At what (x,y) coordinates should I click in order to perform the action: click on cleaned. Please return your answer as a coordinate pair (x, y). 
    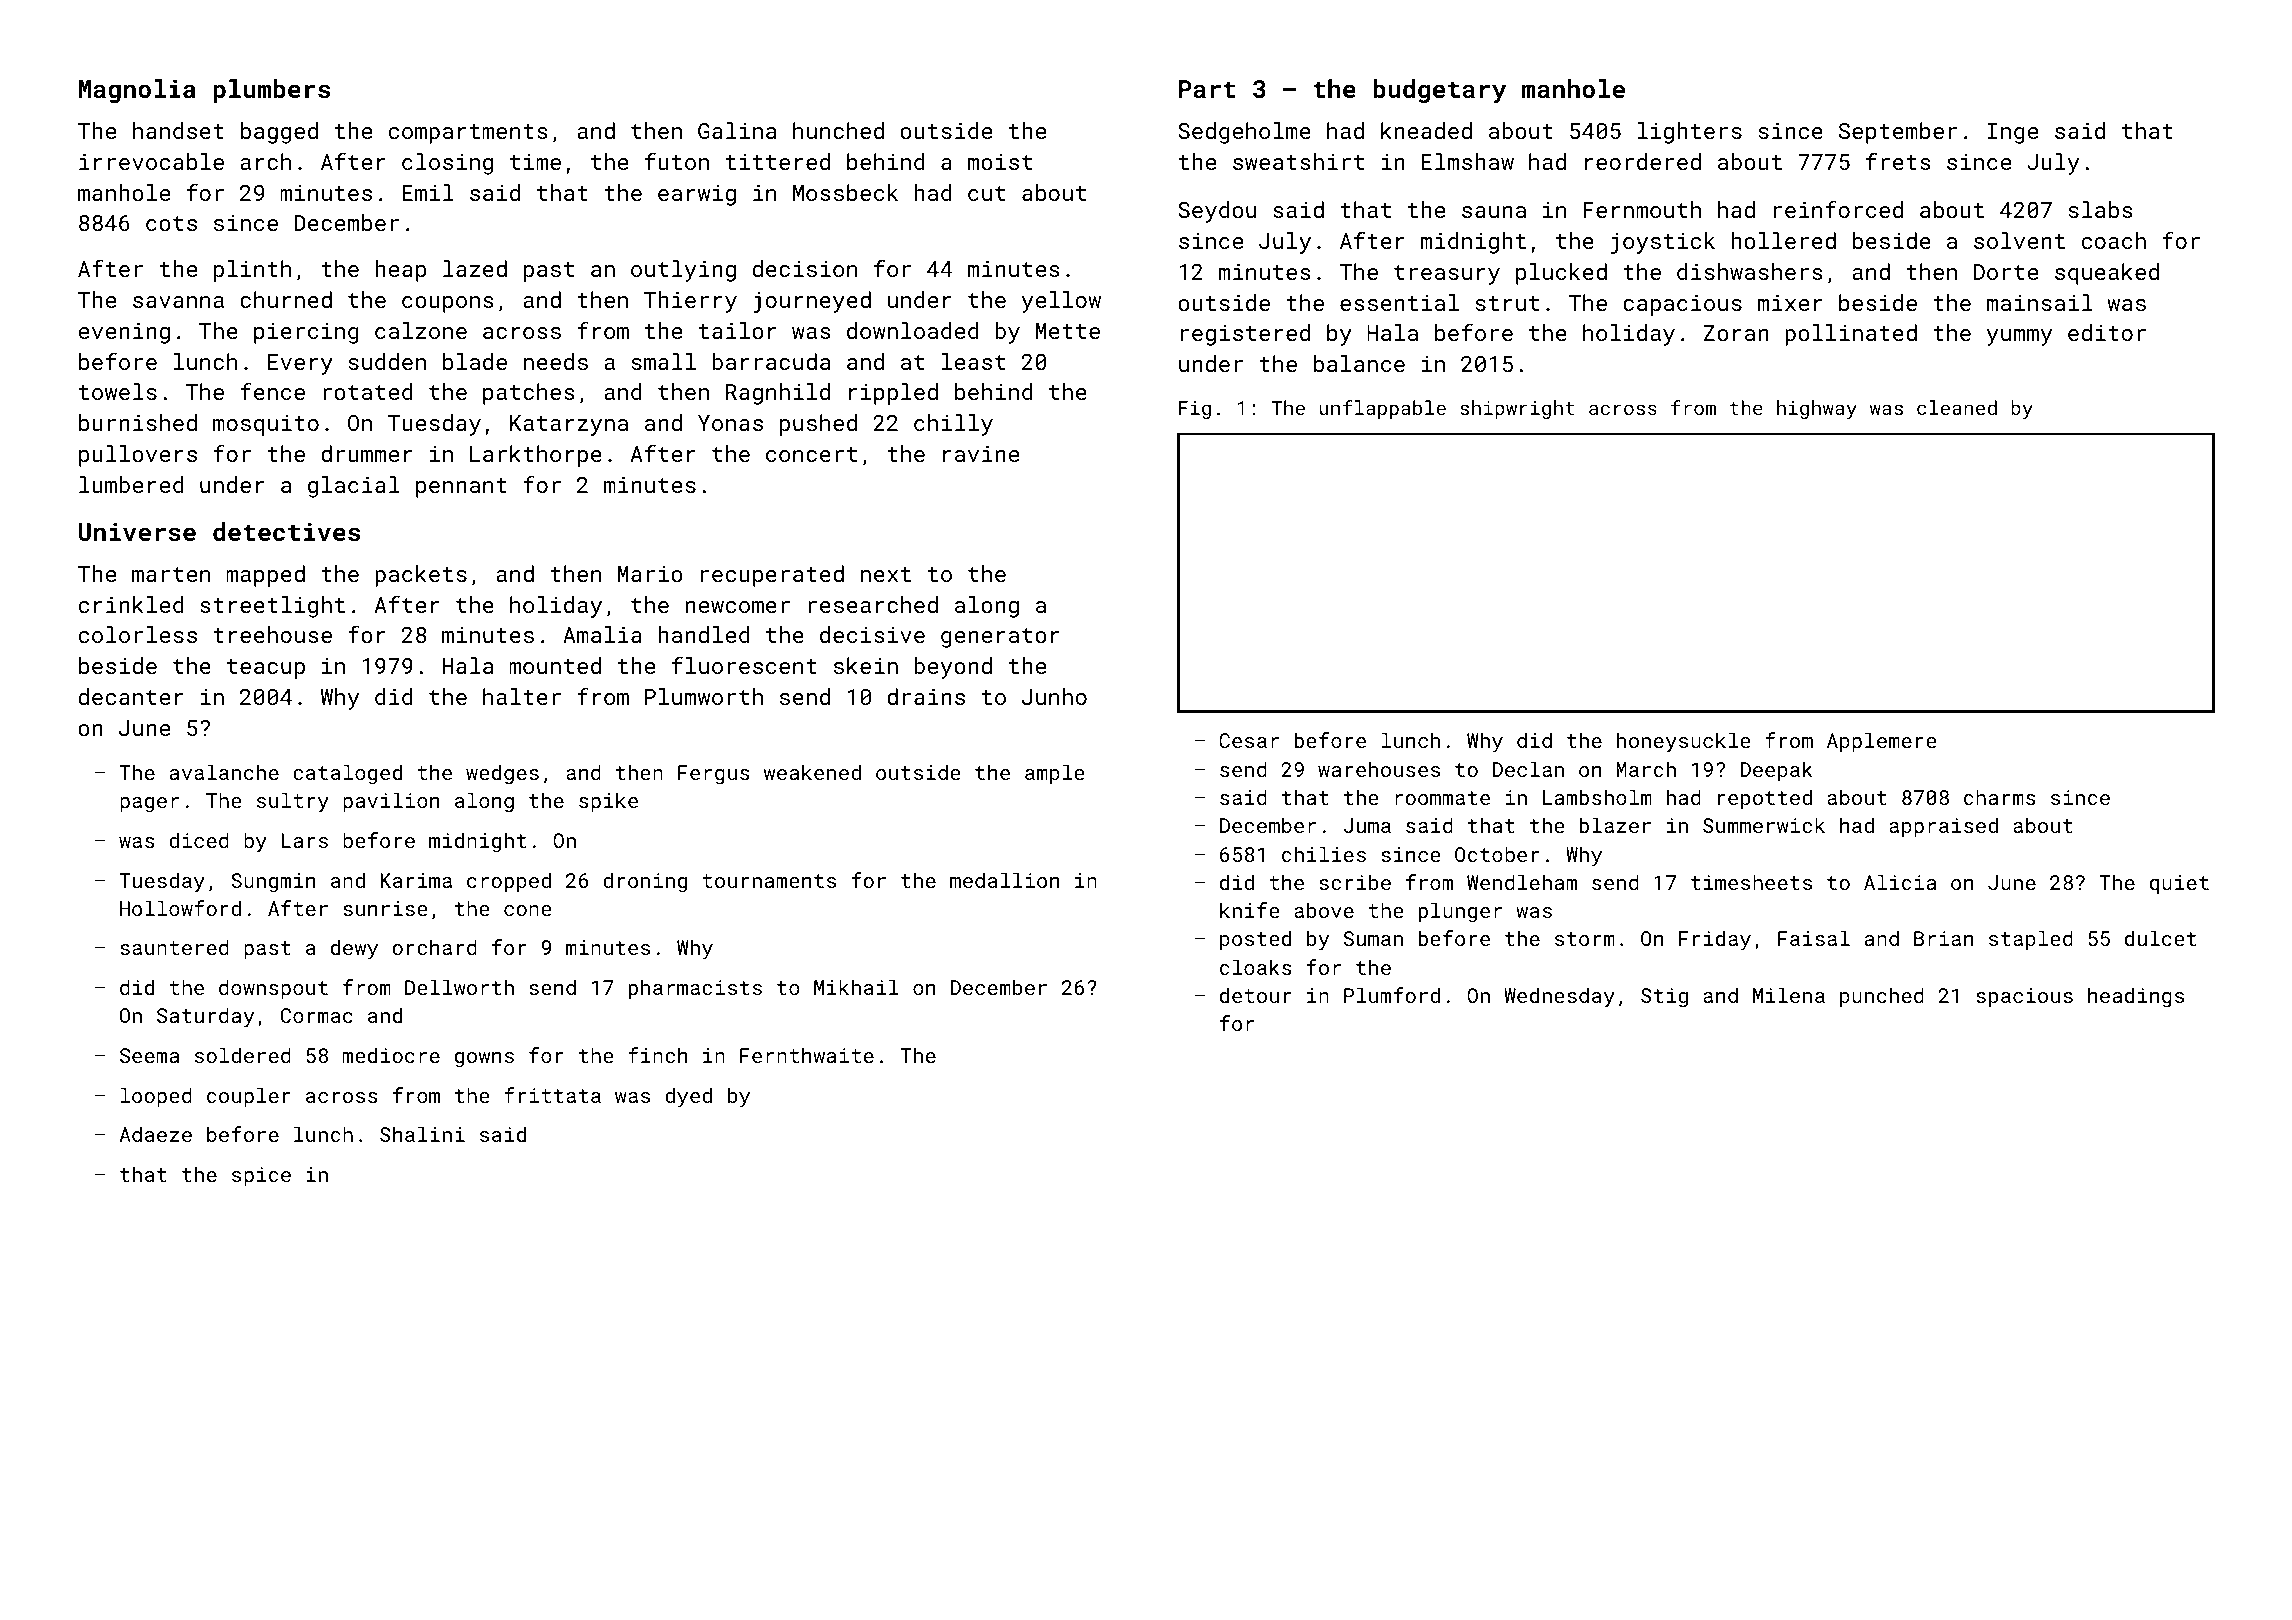
    Looking at the image, I should click on (1957, 407).
